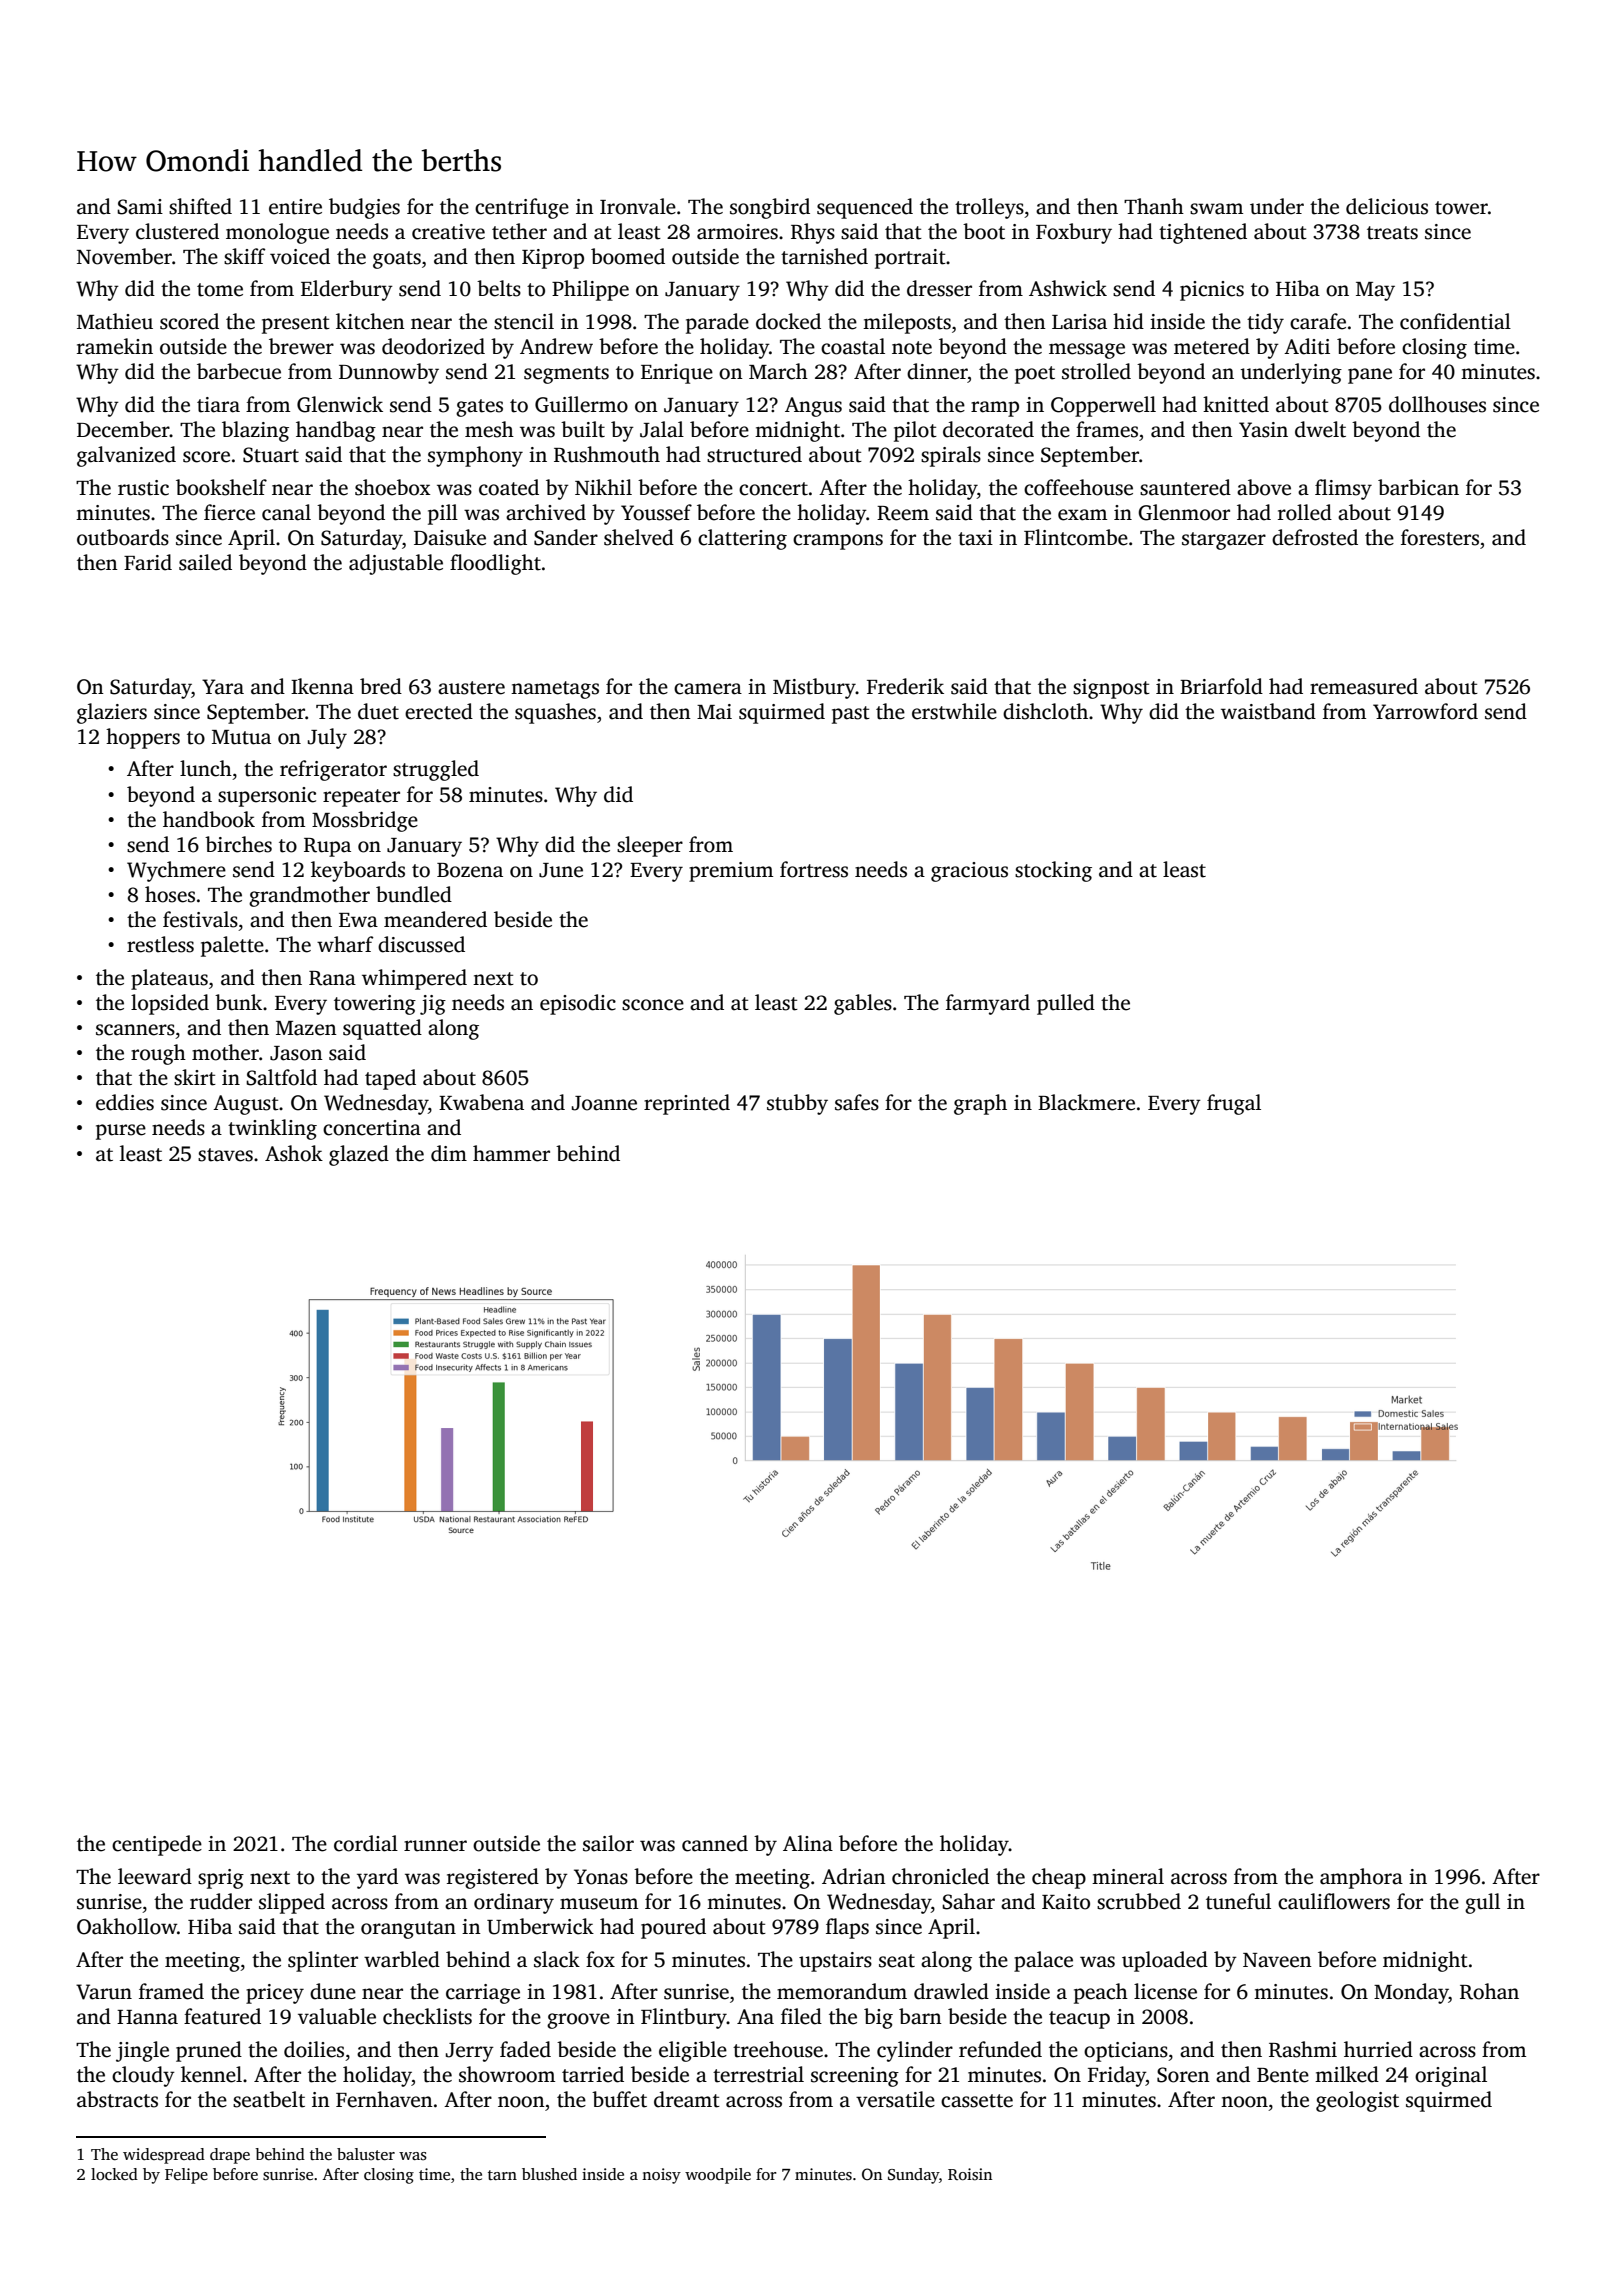  Describe the element at coordinates (984, 231) in the document. I see `boot` at that location.
